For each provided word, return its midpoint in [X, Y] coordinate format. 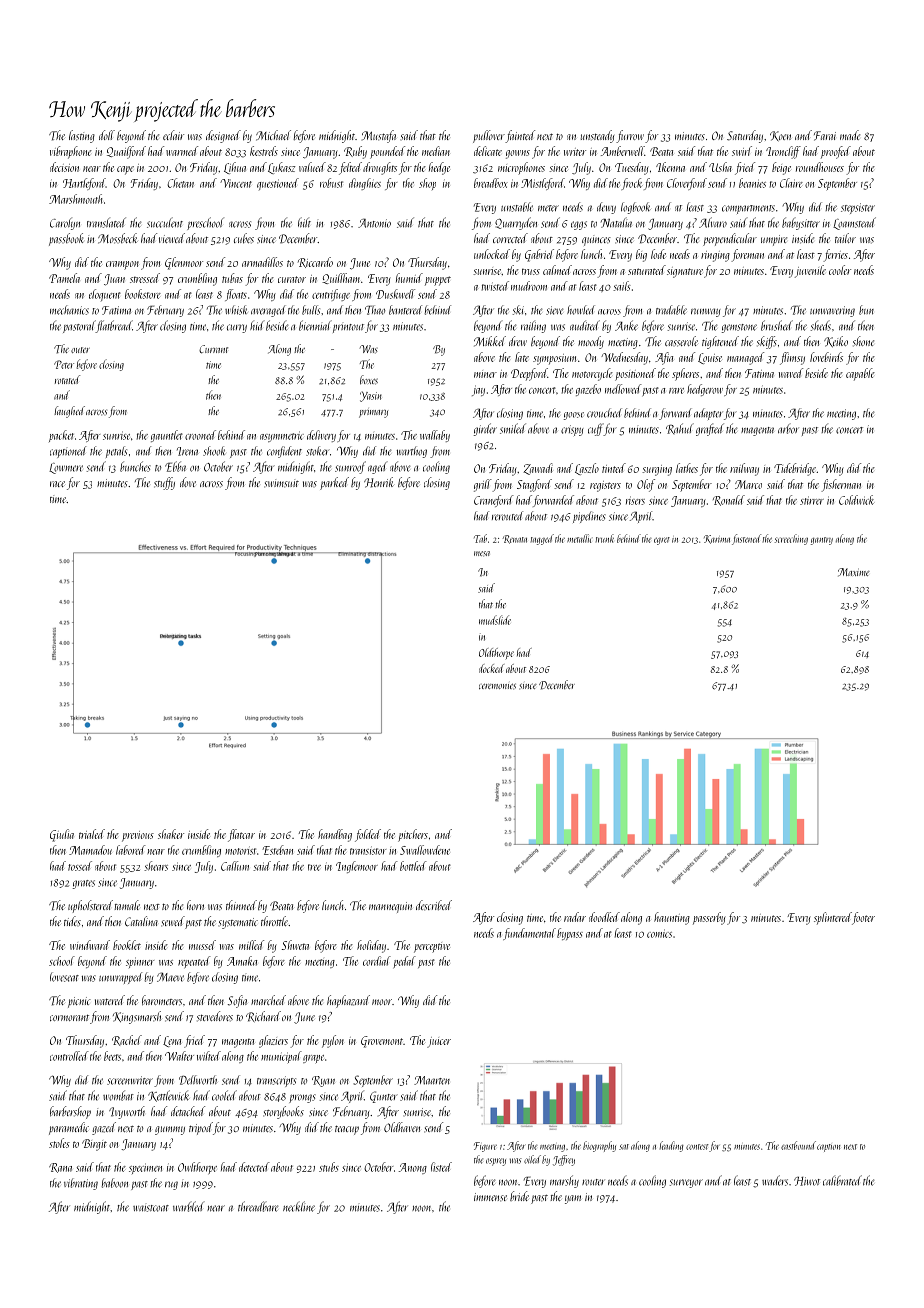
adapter [708, 414]
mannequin [390, 907]
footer [863, 918]
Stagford [534, 485]
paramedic [69, 1128]
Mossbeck [118, 238]
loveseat [64, 977]
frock [632, 184]
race [57, 484]
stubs [329, 1167]
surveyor [686, 1183]
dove [188, 482]
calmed [557, 270]
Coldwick [856, 500]
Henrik [379, 482]
